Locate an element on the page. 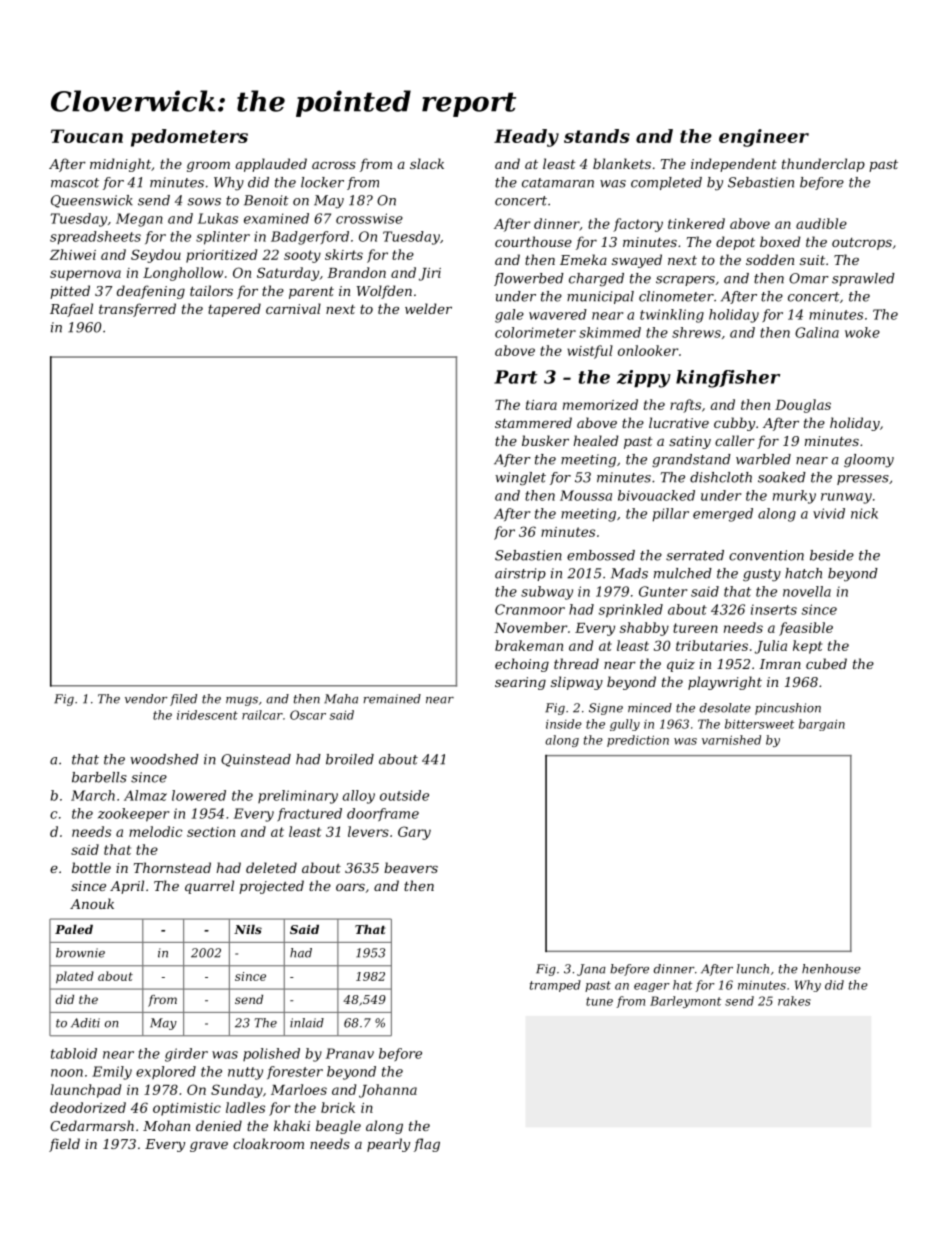 Image resolution: width=952 pixels, height=1233 pixels. tramped is located at coordinates (555, 986).
